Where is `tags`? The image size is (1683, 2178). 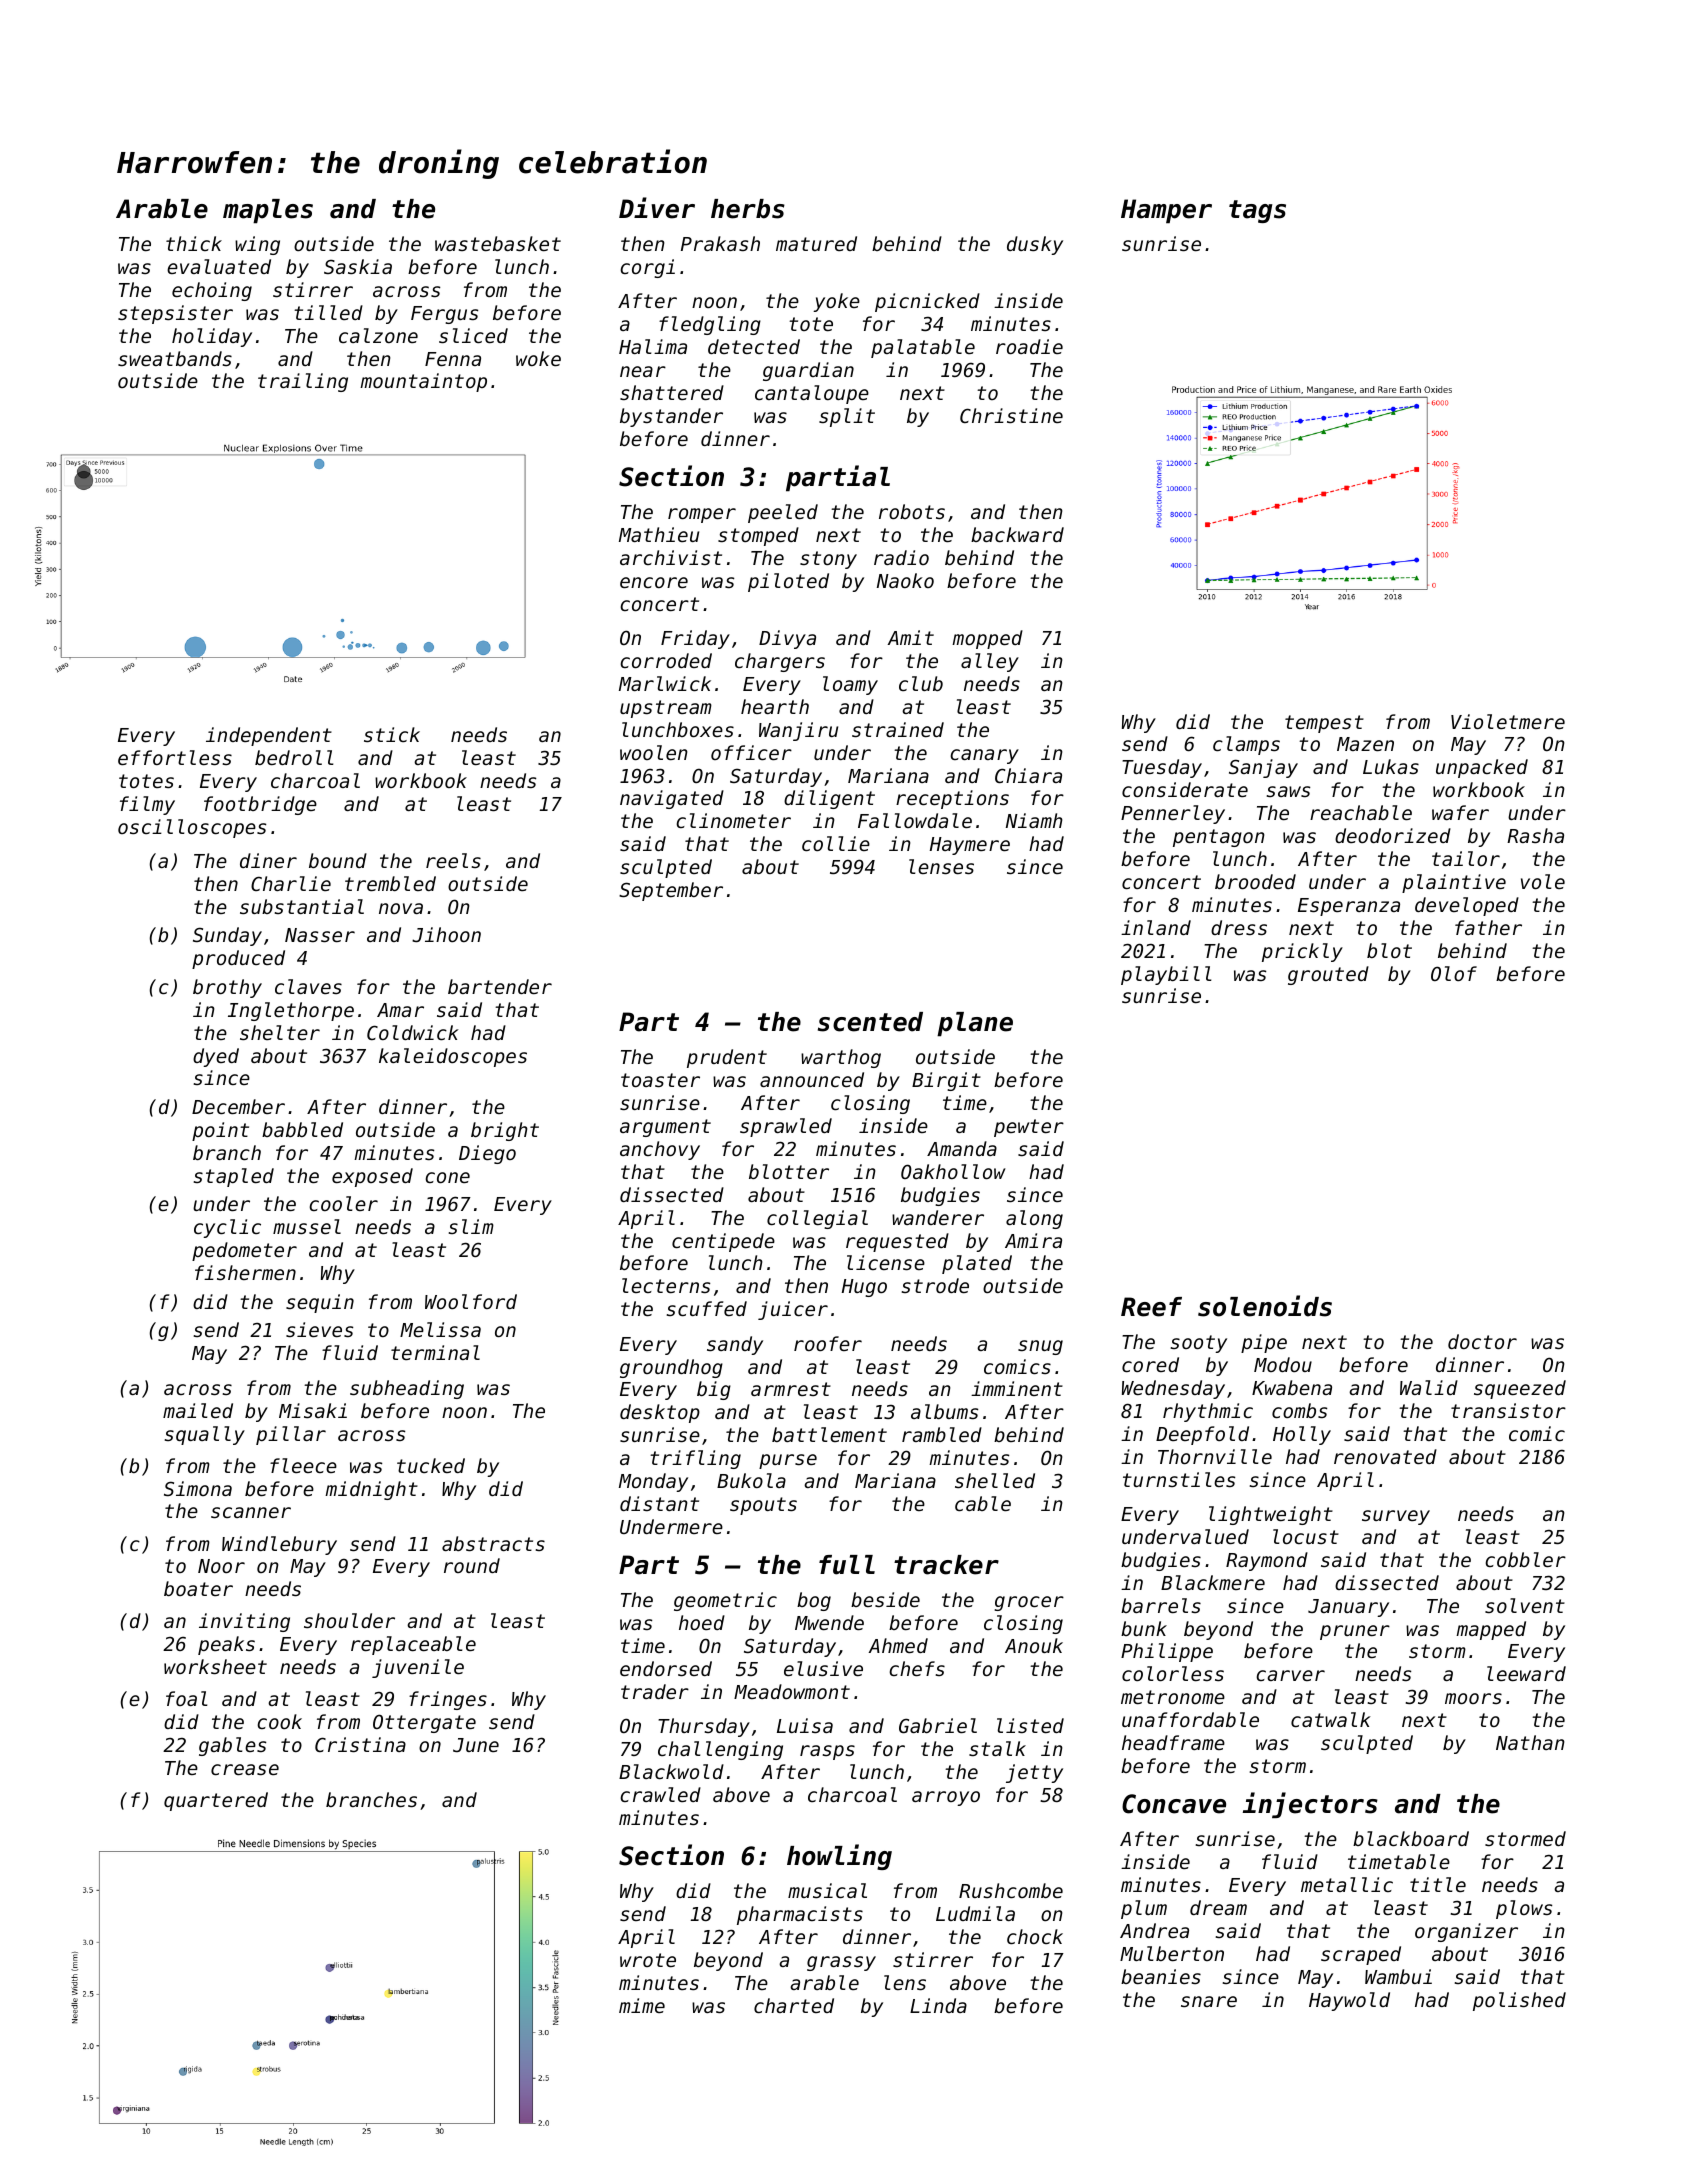 tags is located at coordinates (1257, 211).
